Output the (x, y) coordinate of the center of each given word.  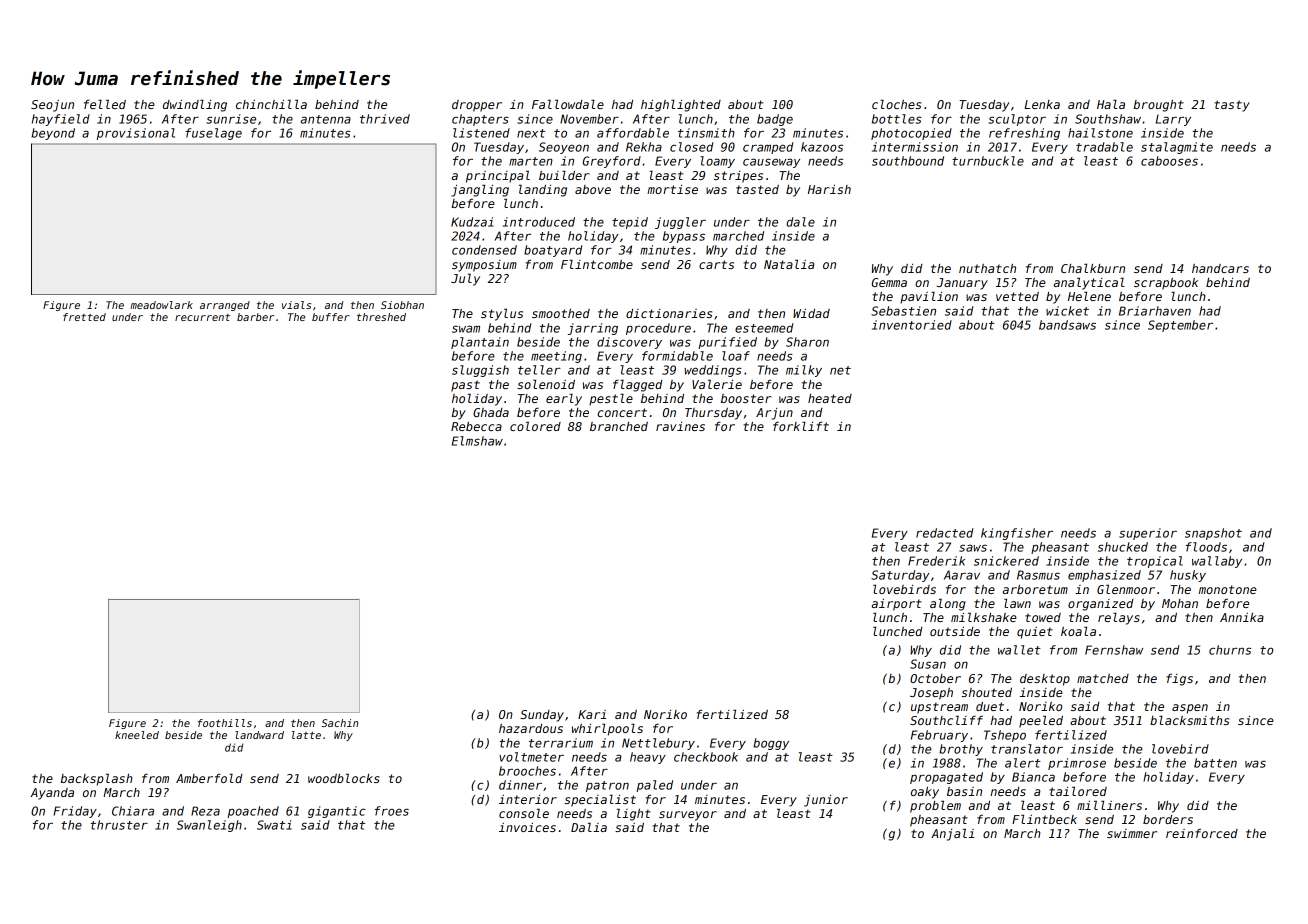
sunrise (231, 119)
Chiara (133, 811)
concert (622, 412)
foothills (225, 723)
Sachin (340, 723)
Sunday (542, 716)
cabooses (1169, 161)
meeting (556, 357)
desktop (1045, 680)
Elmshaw (477, 441)
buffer (331, 317)
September (1180, 326)
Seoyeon (564, 148)
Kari (592, 714)
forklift (801, 426)
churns (1230, 650)
